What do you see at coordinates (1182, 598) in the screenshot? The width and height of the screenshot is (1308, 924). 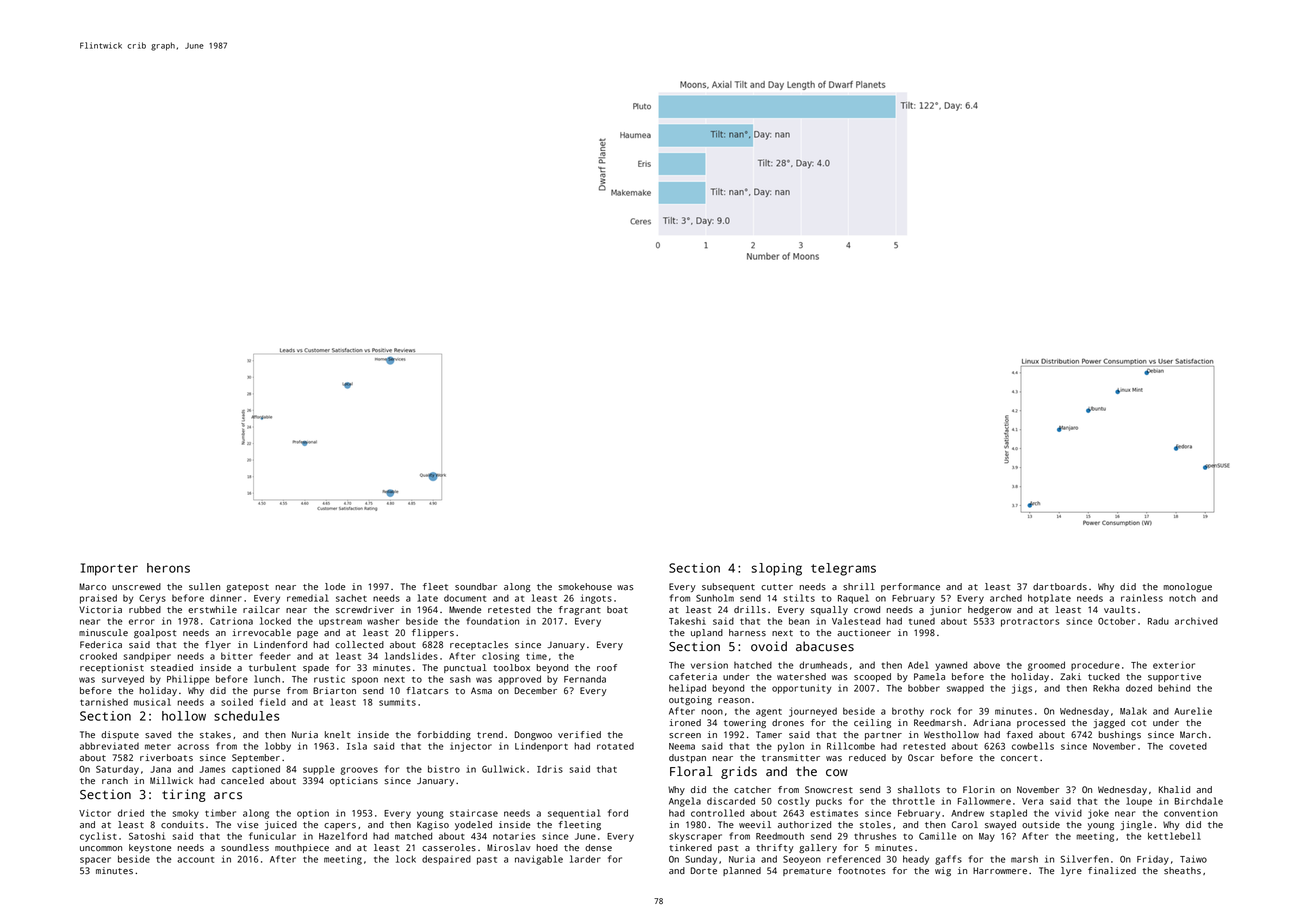 I see `notch` at bounding box center [1182, 598].
